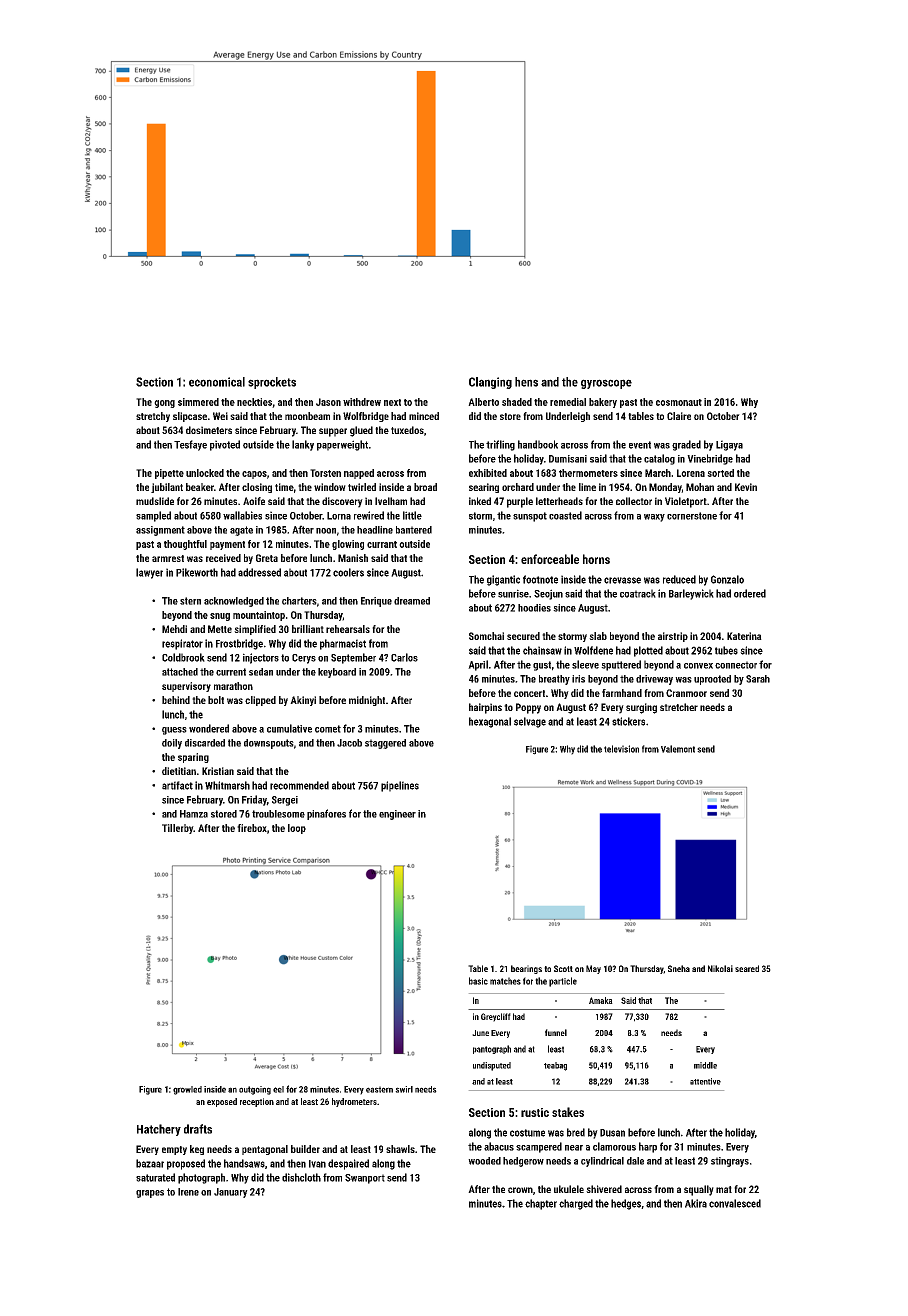 The width and height of the document is (908, 1316). What do you see at coordinates (217, 382) in the document?
I see `economical` at bounding box center [217, 382].
